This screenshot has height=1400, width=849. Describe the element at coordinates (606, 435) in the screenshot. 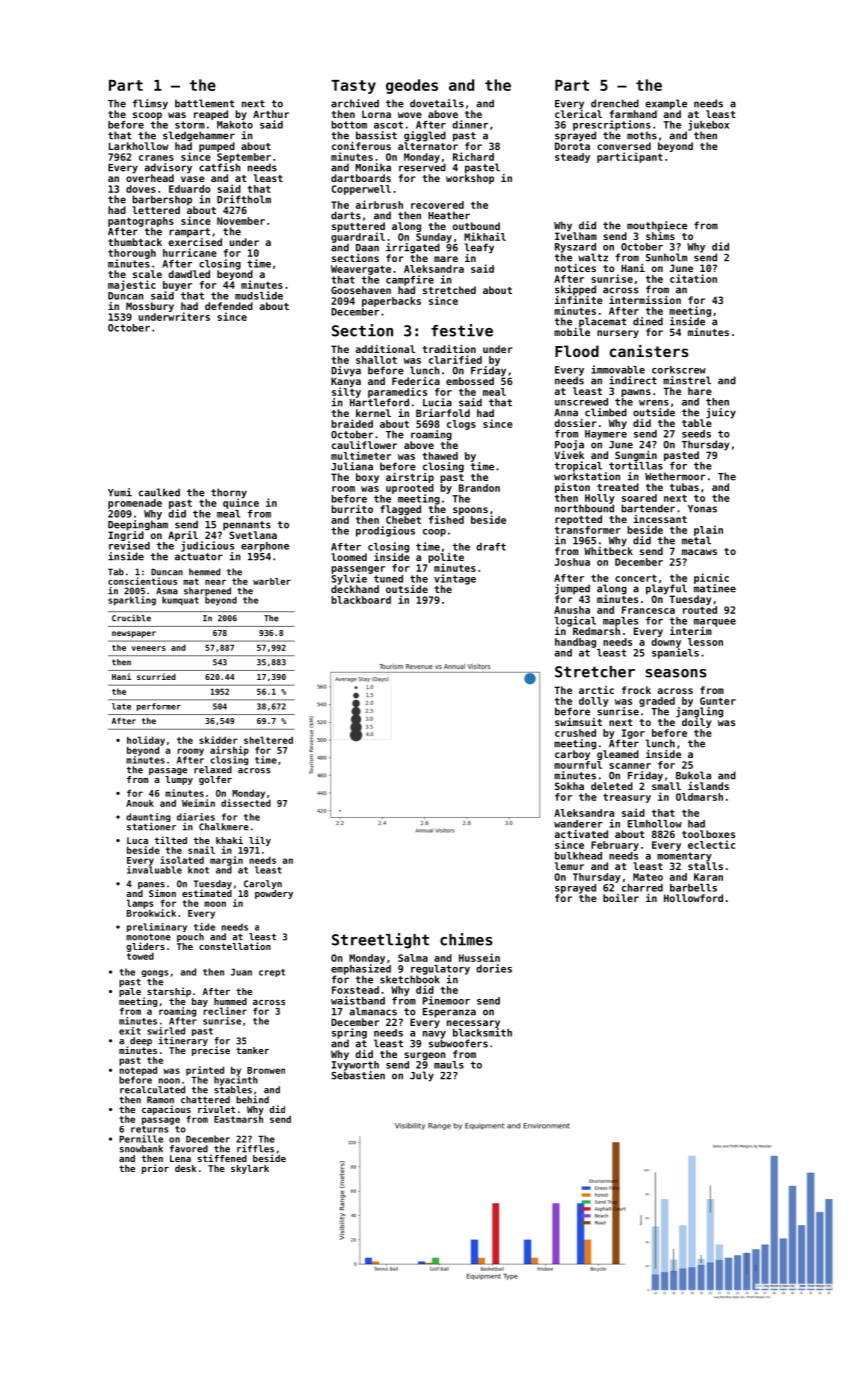

I see `Haymere` at that location.
